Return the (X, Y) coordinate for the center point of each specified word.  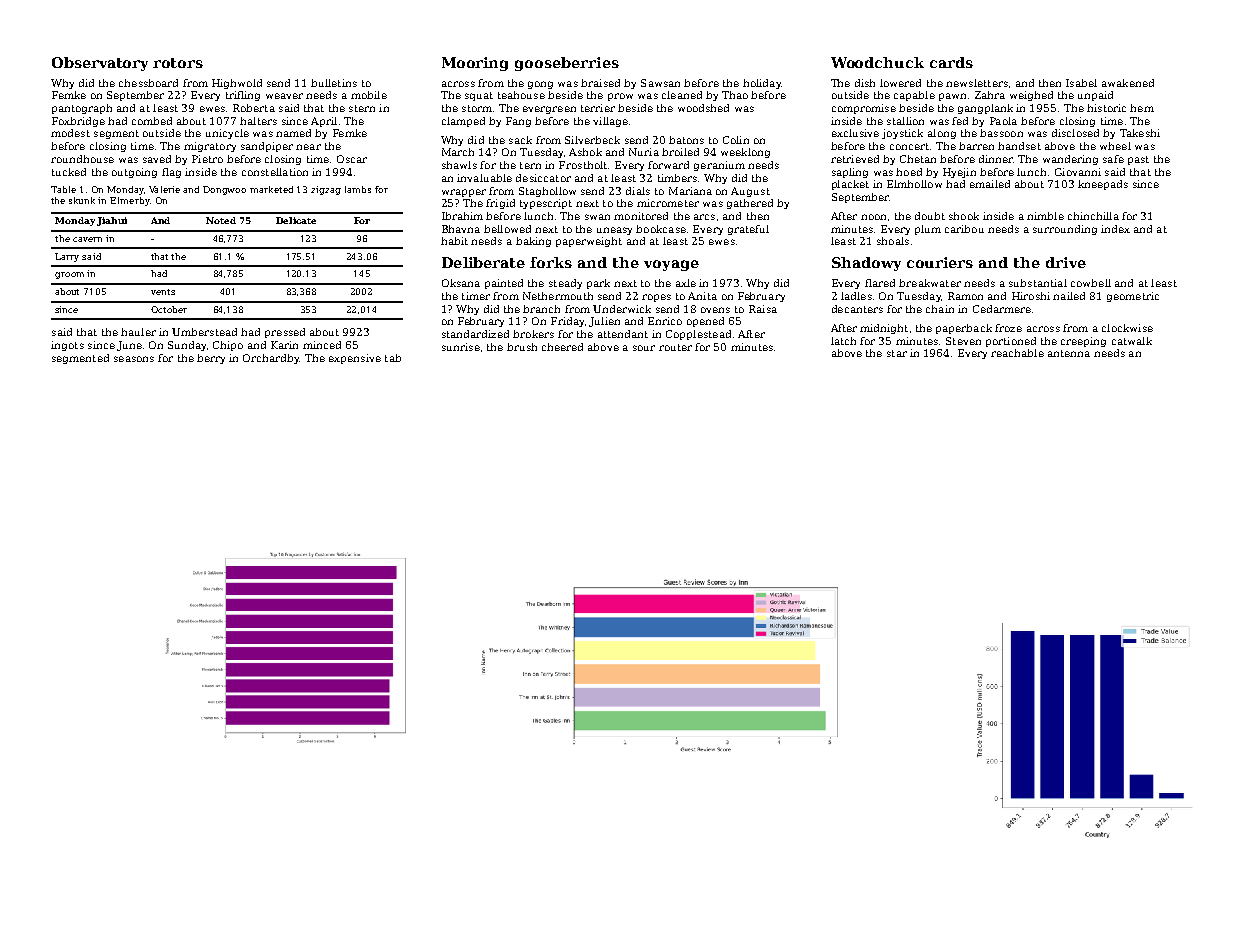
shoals (893, 241)
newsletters (977, 83)
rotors (178, 63)
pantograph (82, 109)
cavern (87, 239)
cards (951, 62)
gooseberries (567, 64)
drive (1066, 262)
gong (540, 85)
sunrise (461, 347)
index (1115, 229)
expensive (355, 359)
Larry (67, 257)
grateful (748, 230)
